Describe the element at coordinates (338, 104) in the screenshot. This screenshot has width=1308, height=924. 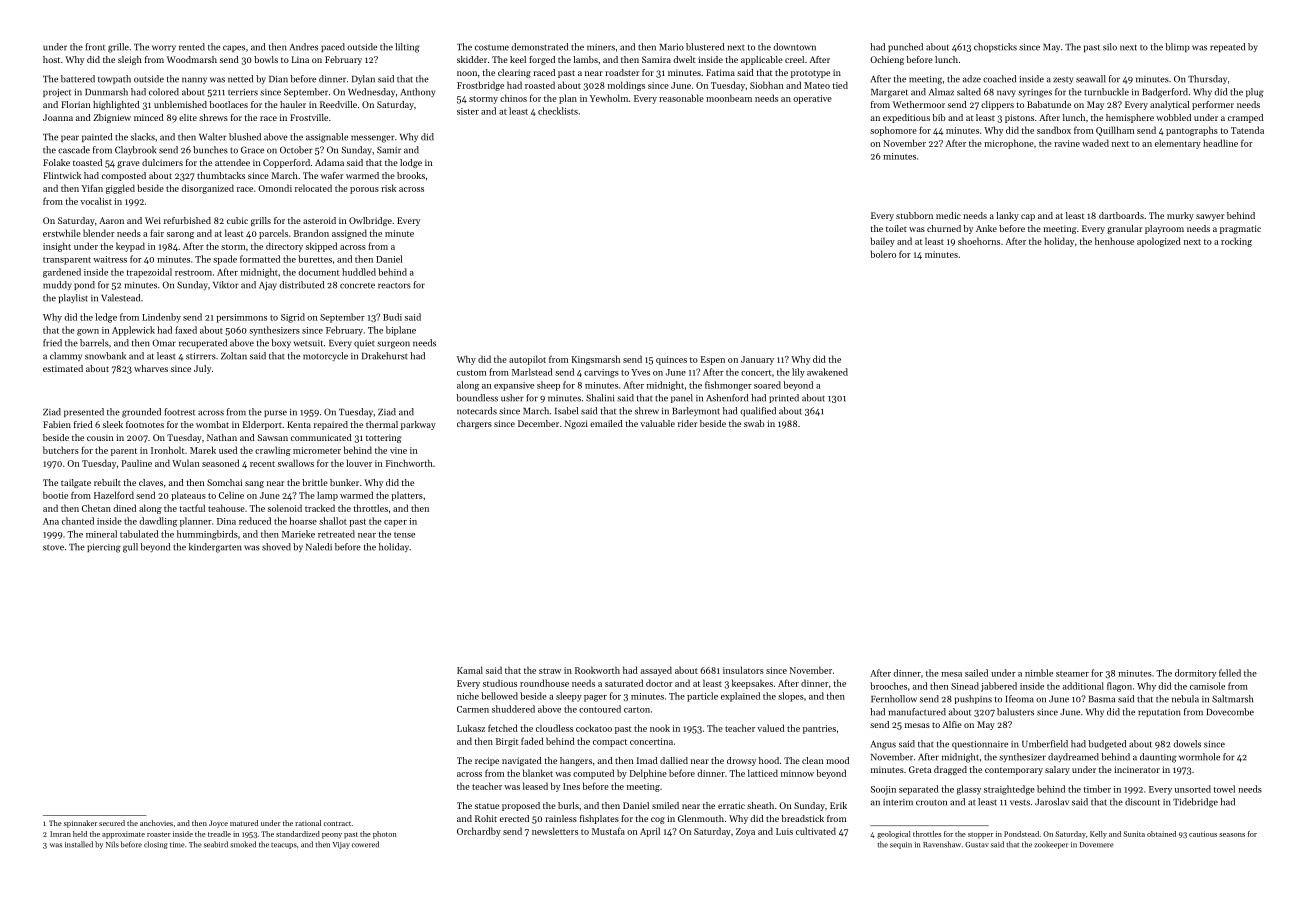
I see `Reedville` at that location.
